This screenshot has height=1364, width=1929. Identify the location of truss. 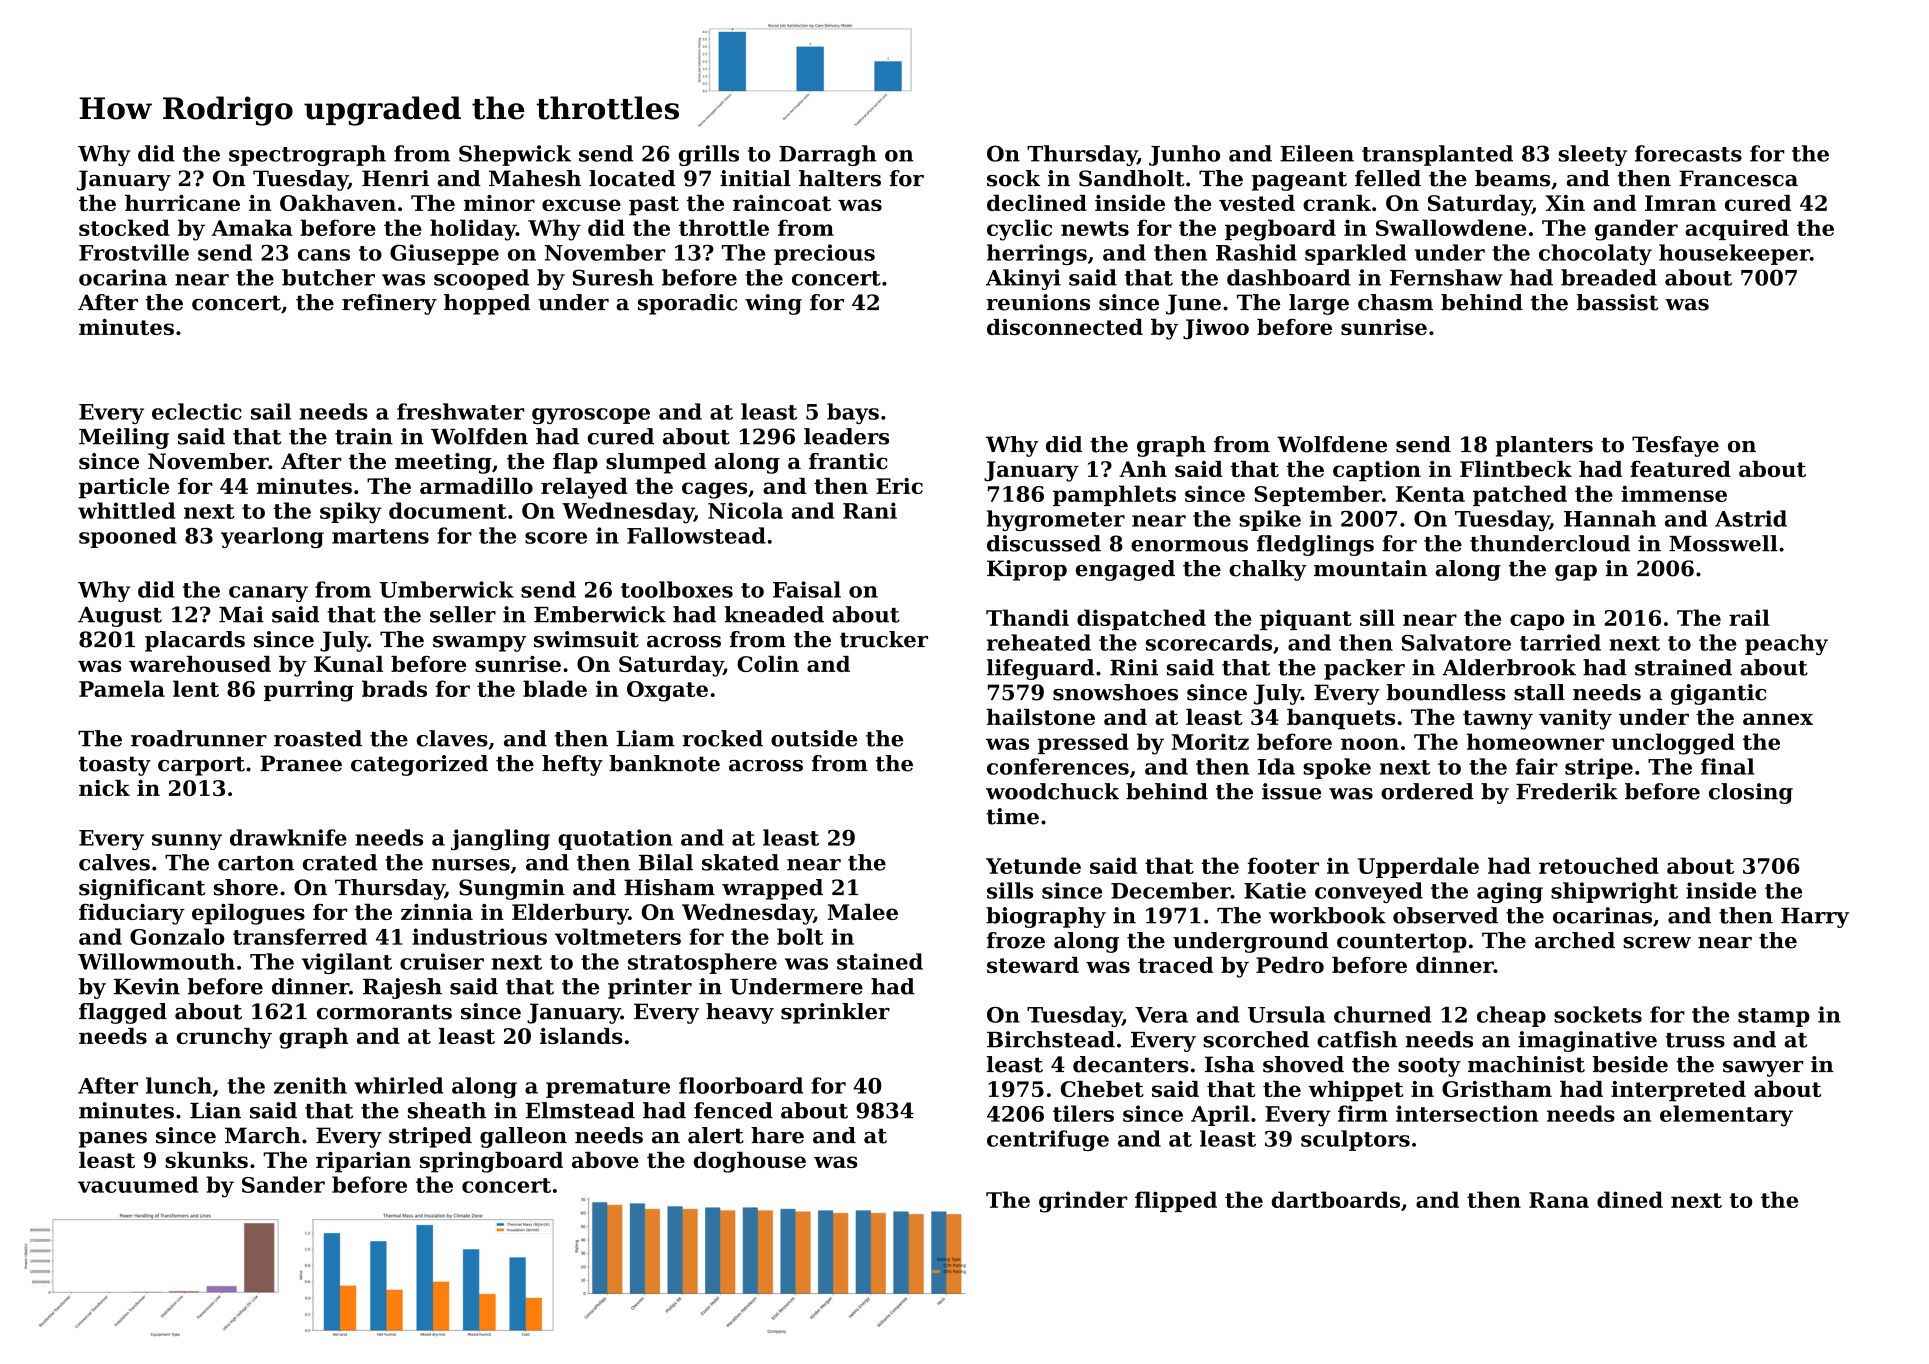
(1695, 1040).
